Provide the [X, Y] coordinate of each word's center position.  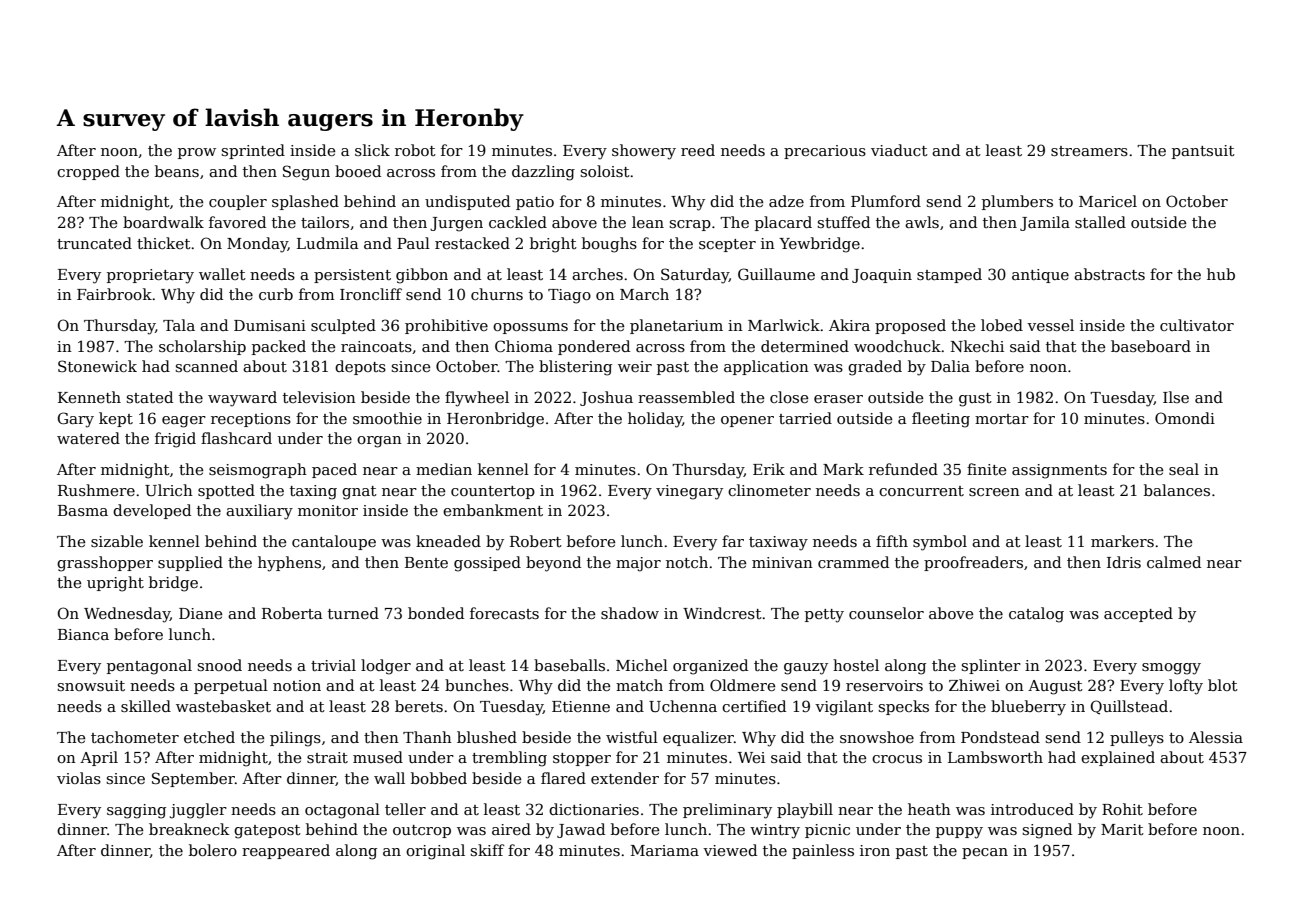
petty [824, 616]
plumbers [1017, 202]
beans [177, 171]
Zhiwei [974, 685]
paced [334, 470]
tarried [805, 418]
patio [535, 203]
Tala [179, 325]
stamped [949, 275]
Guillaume [776, 274]
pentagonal [149, 667]
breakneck [189, 829]
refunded [903, 469]
